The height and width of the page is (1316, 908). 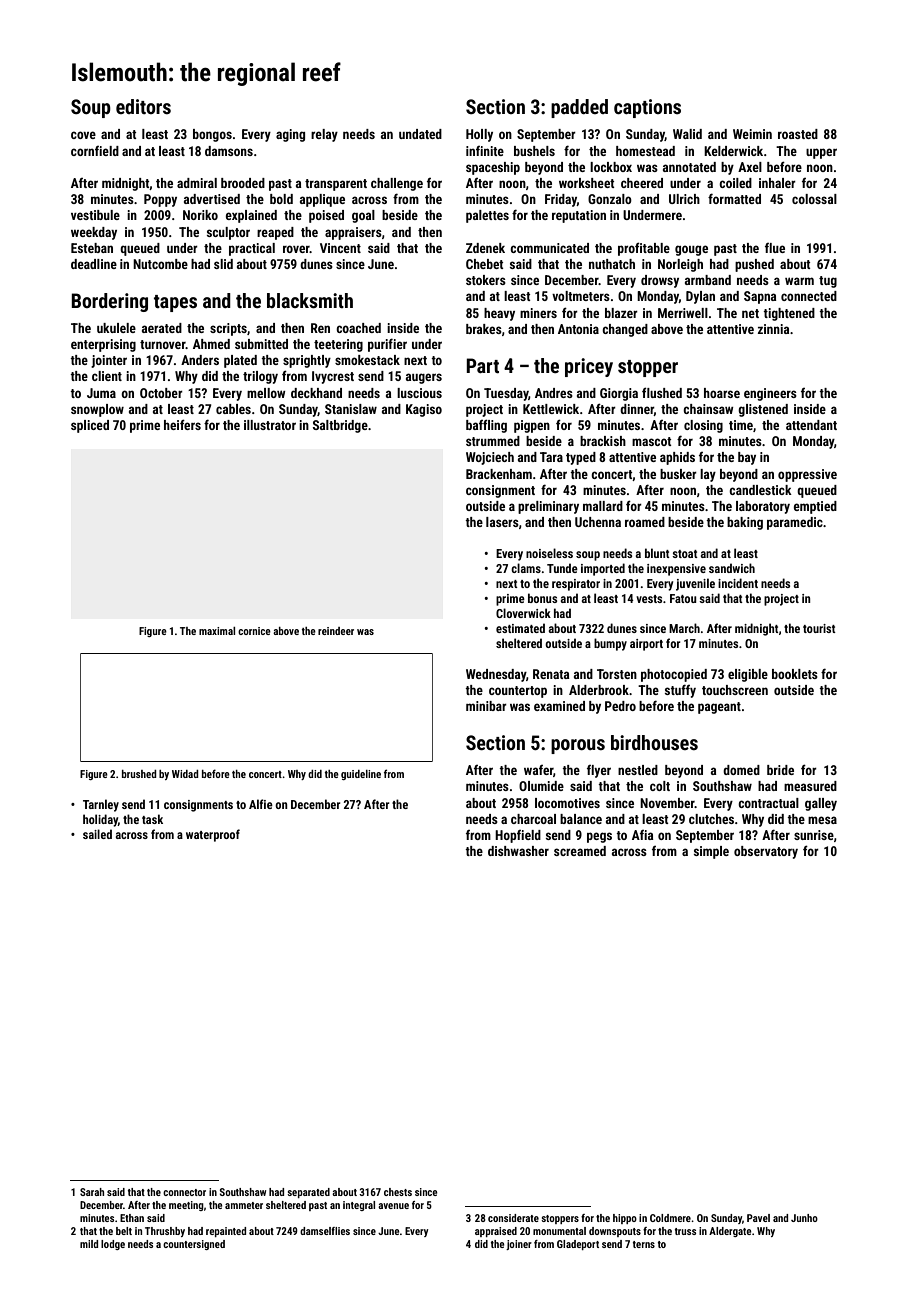 I want to click on sunrise, so click(x=814, y=835).
